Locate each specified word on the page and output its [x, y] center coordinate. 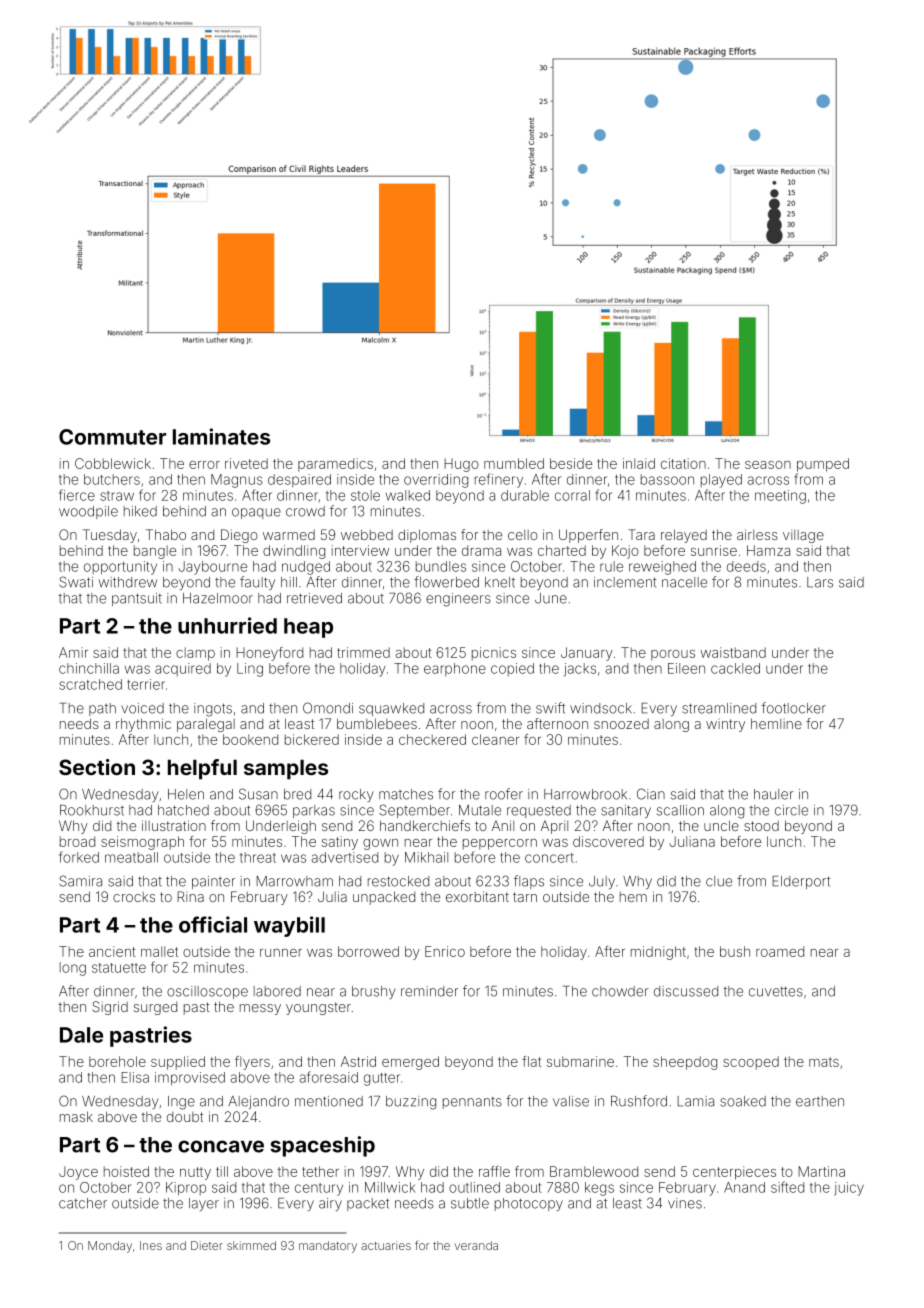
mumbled [514, 463]
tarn [525, 897]
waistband [733, 652]
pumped [823, 465]
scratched [90, 684]
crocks [134, 897]
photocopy [529, 1204]
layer [204, 1204]
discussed [686, 991]
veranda [476, 1245]
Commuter [112, 437]
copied [512, 669]
